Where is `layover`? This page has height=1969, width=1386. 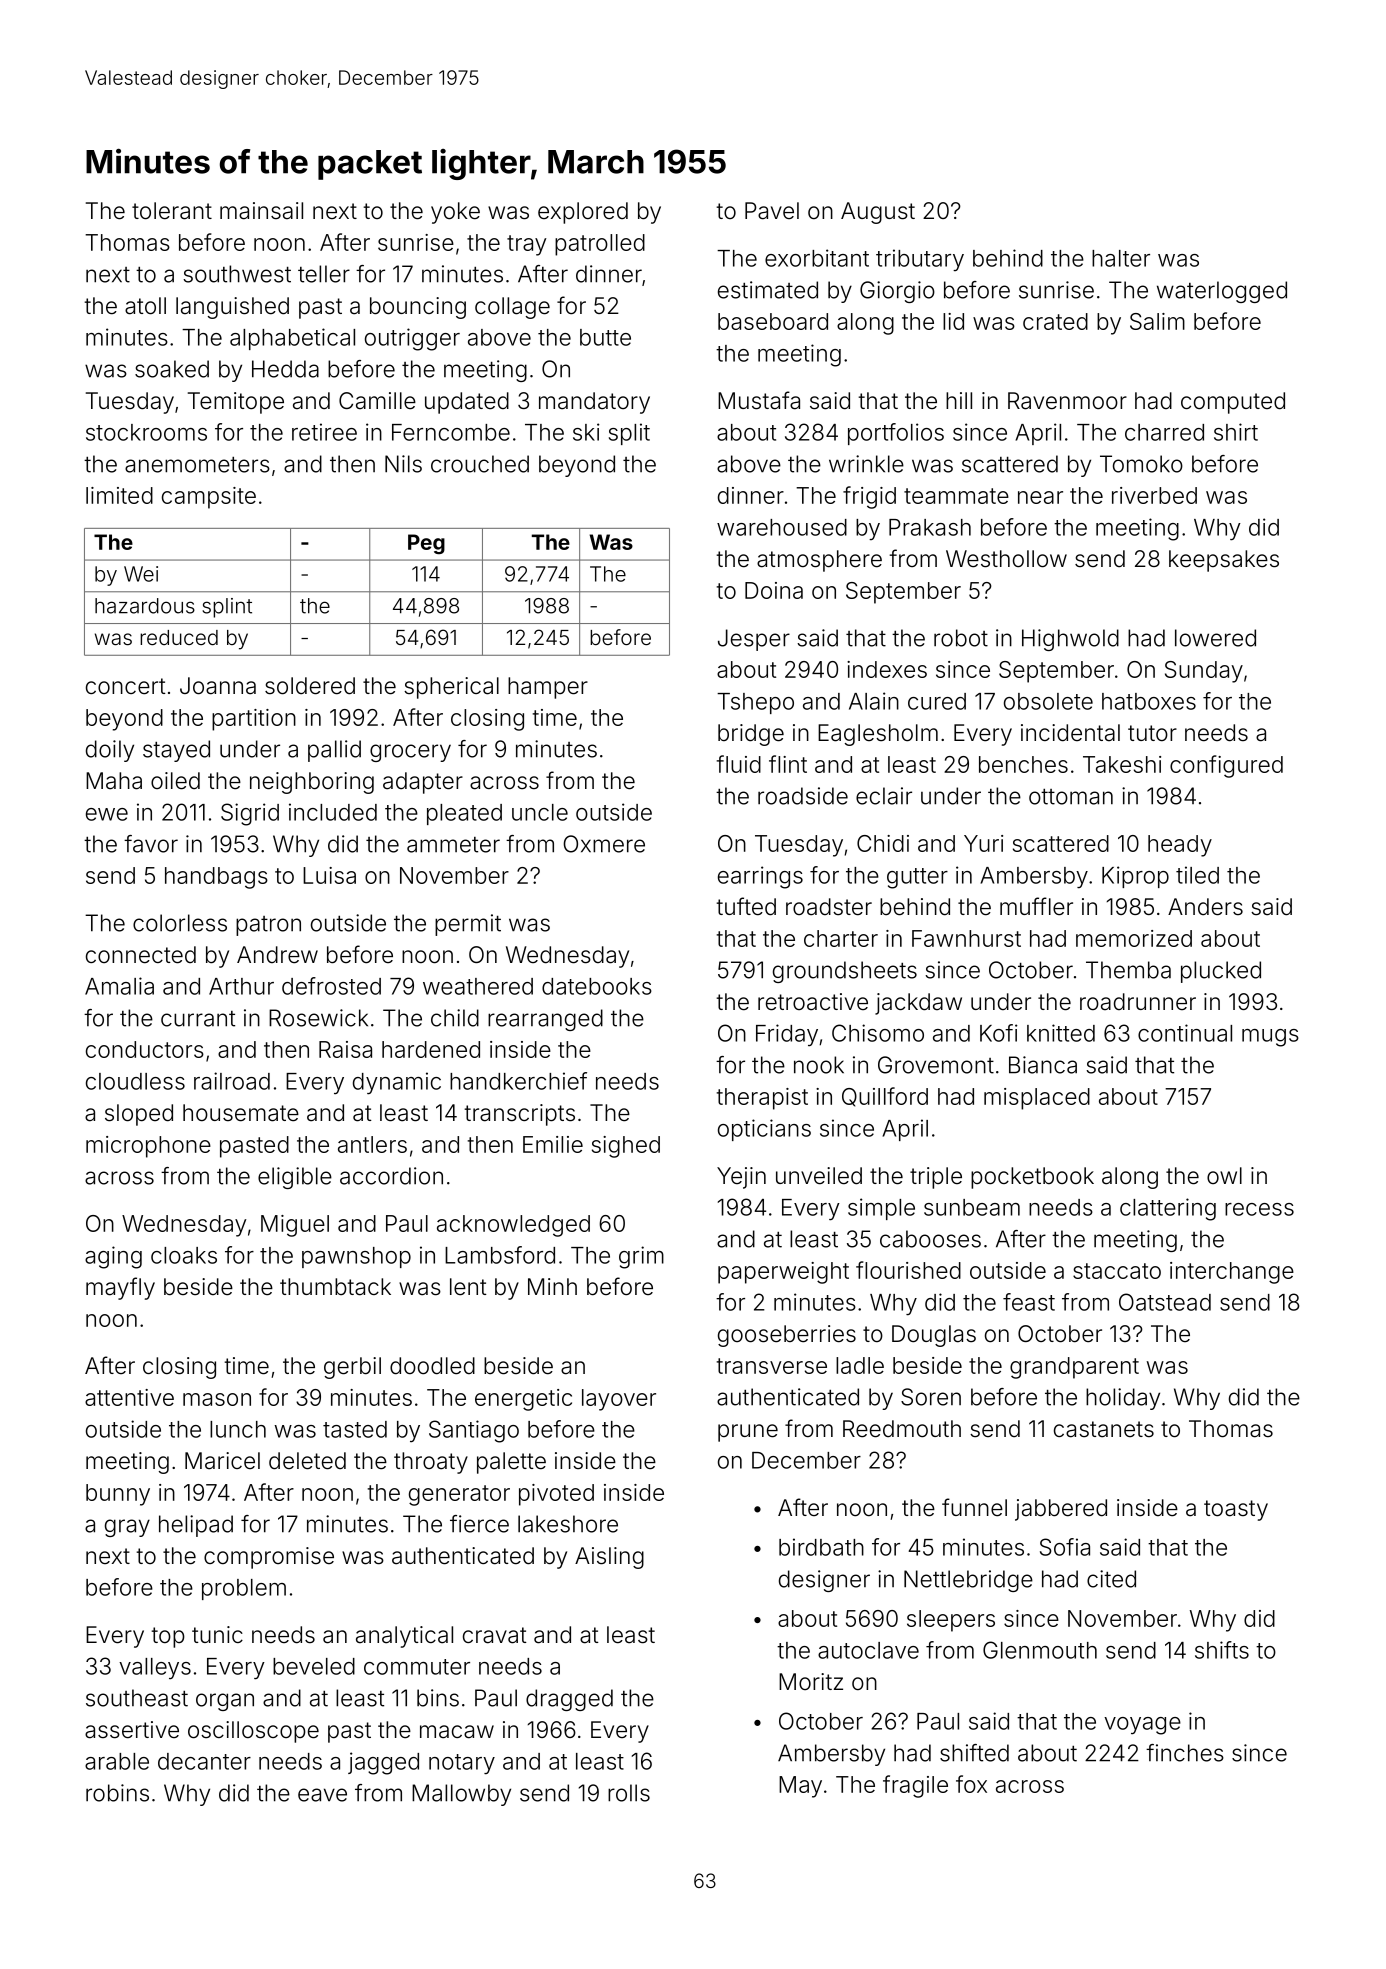
layover is located at coordinates (619, 1400).
